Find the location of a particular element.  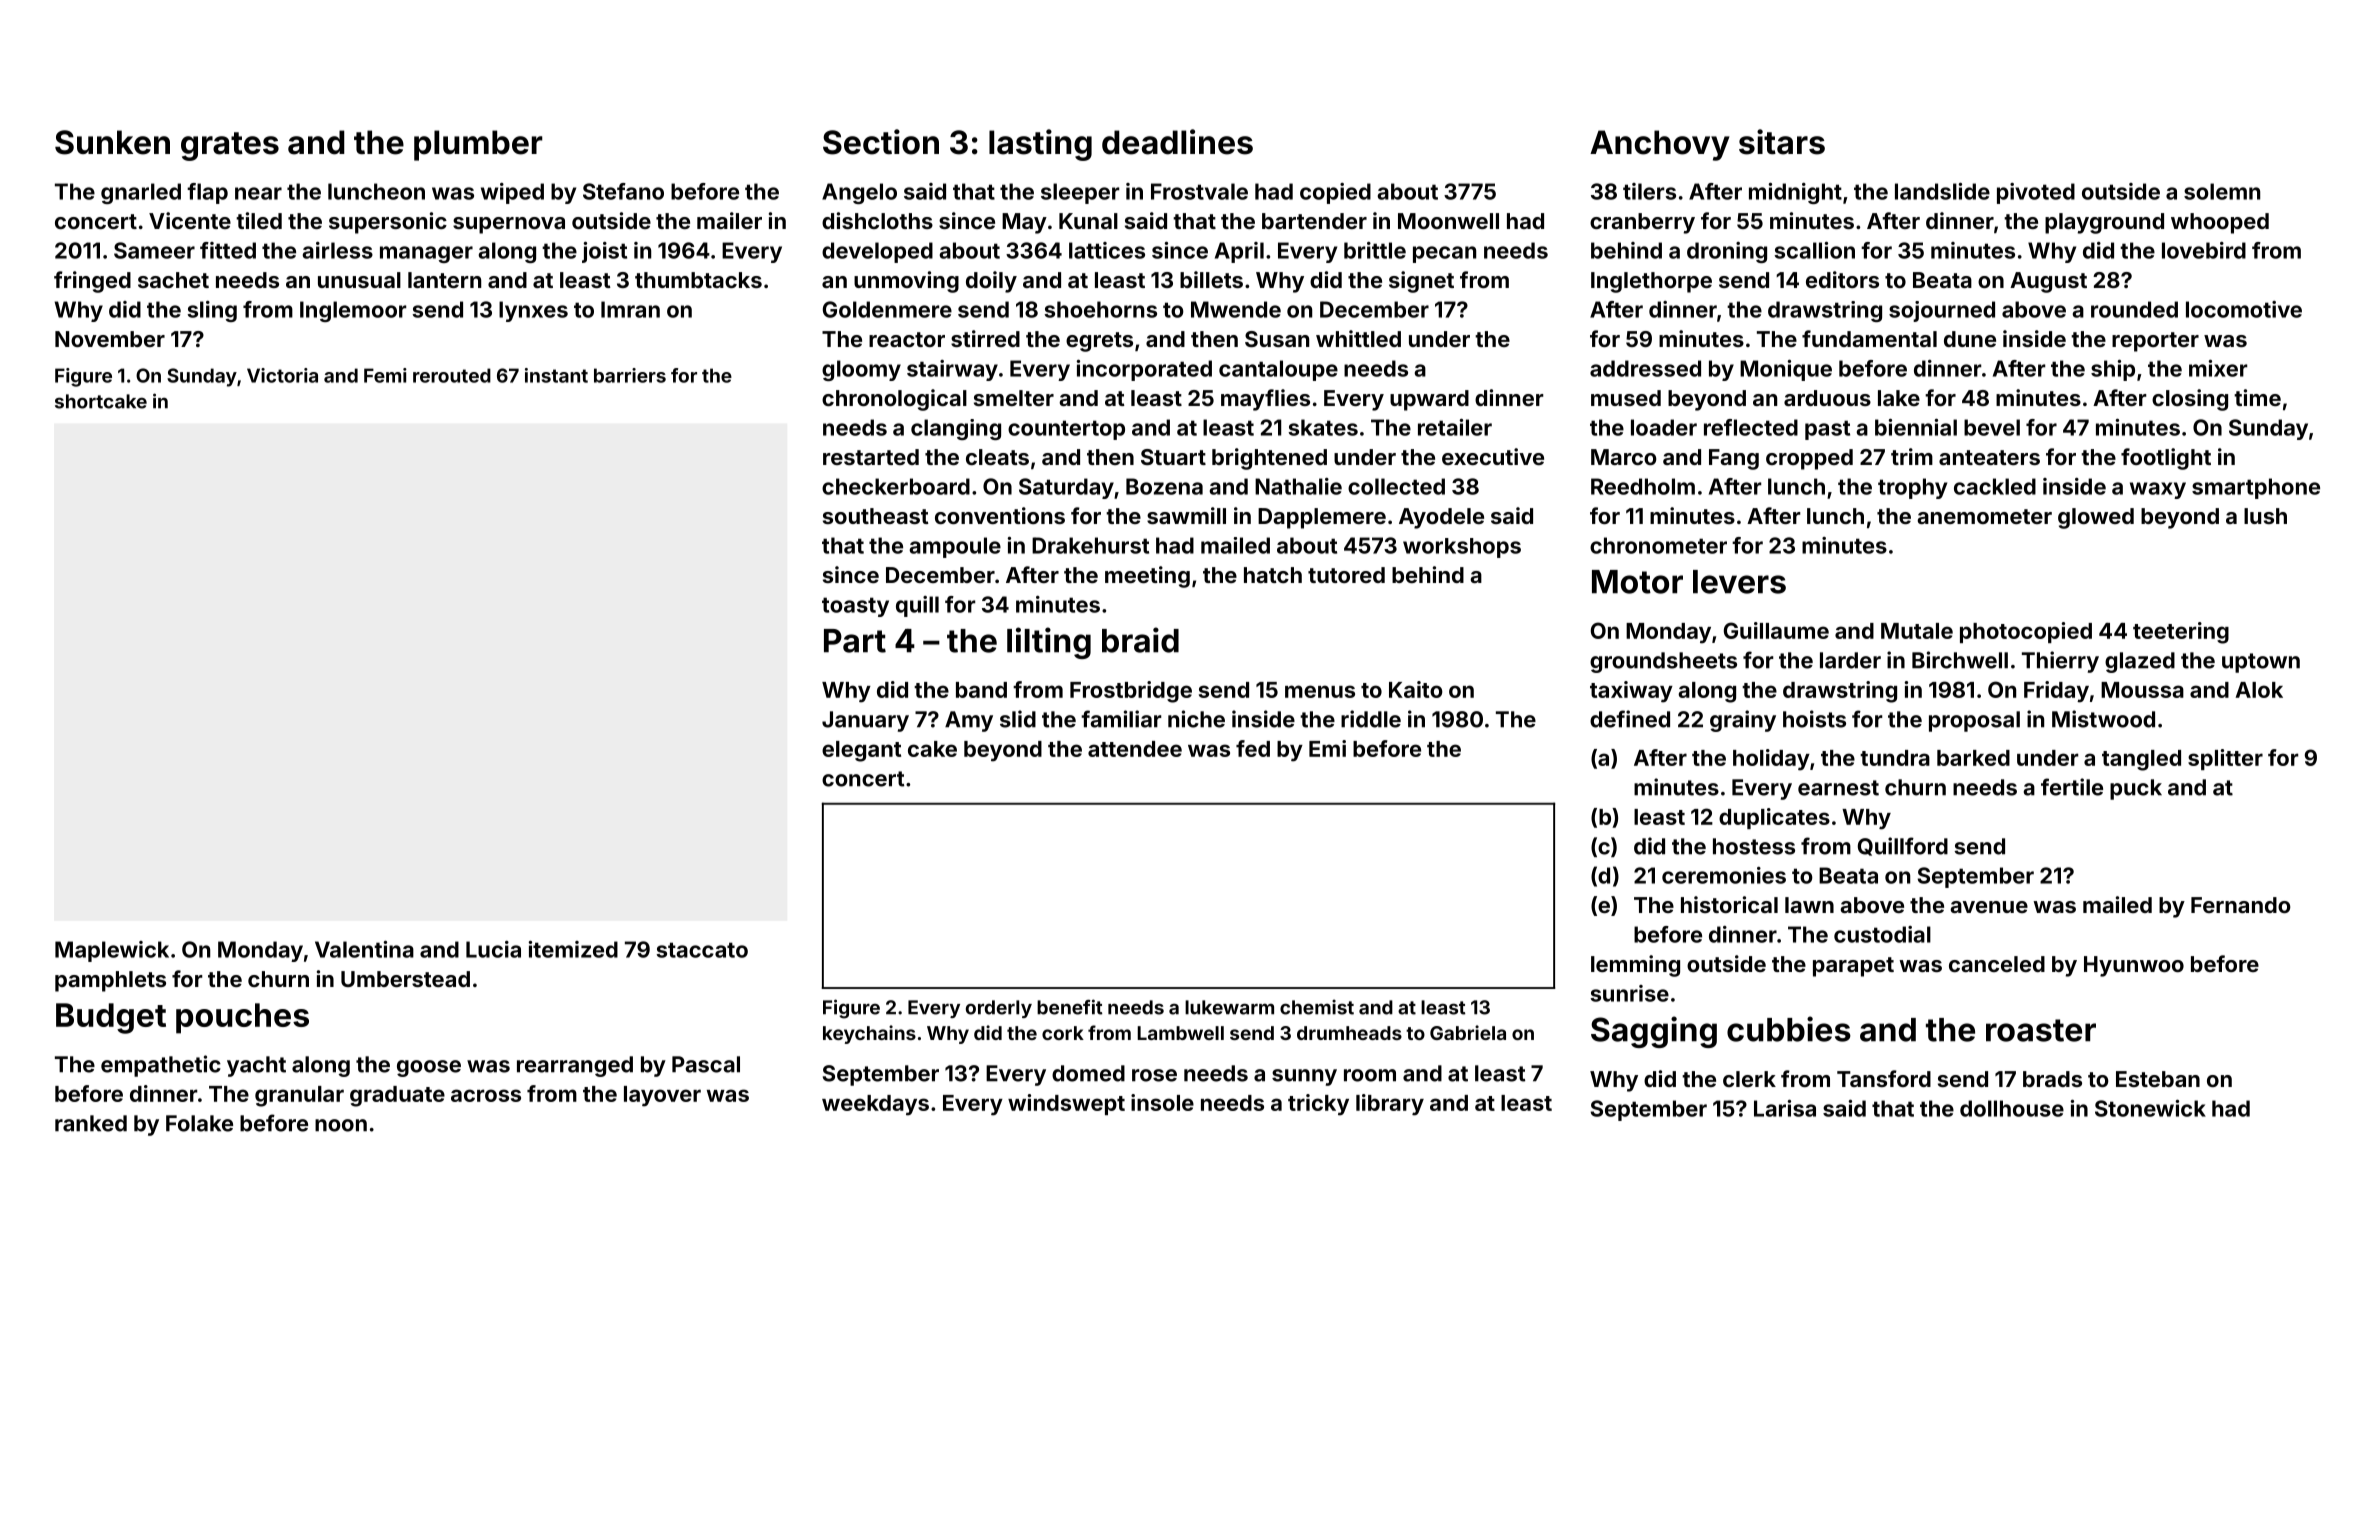

executive is located at coordinates (1493, 456).
